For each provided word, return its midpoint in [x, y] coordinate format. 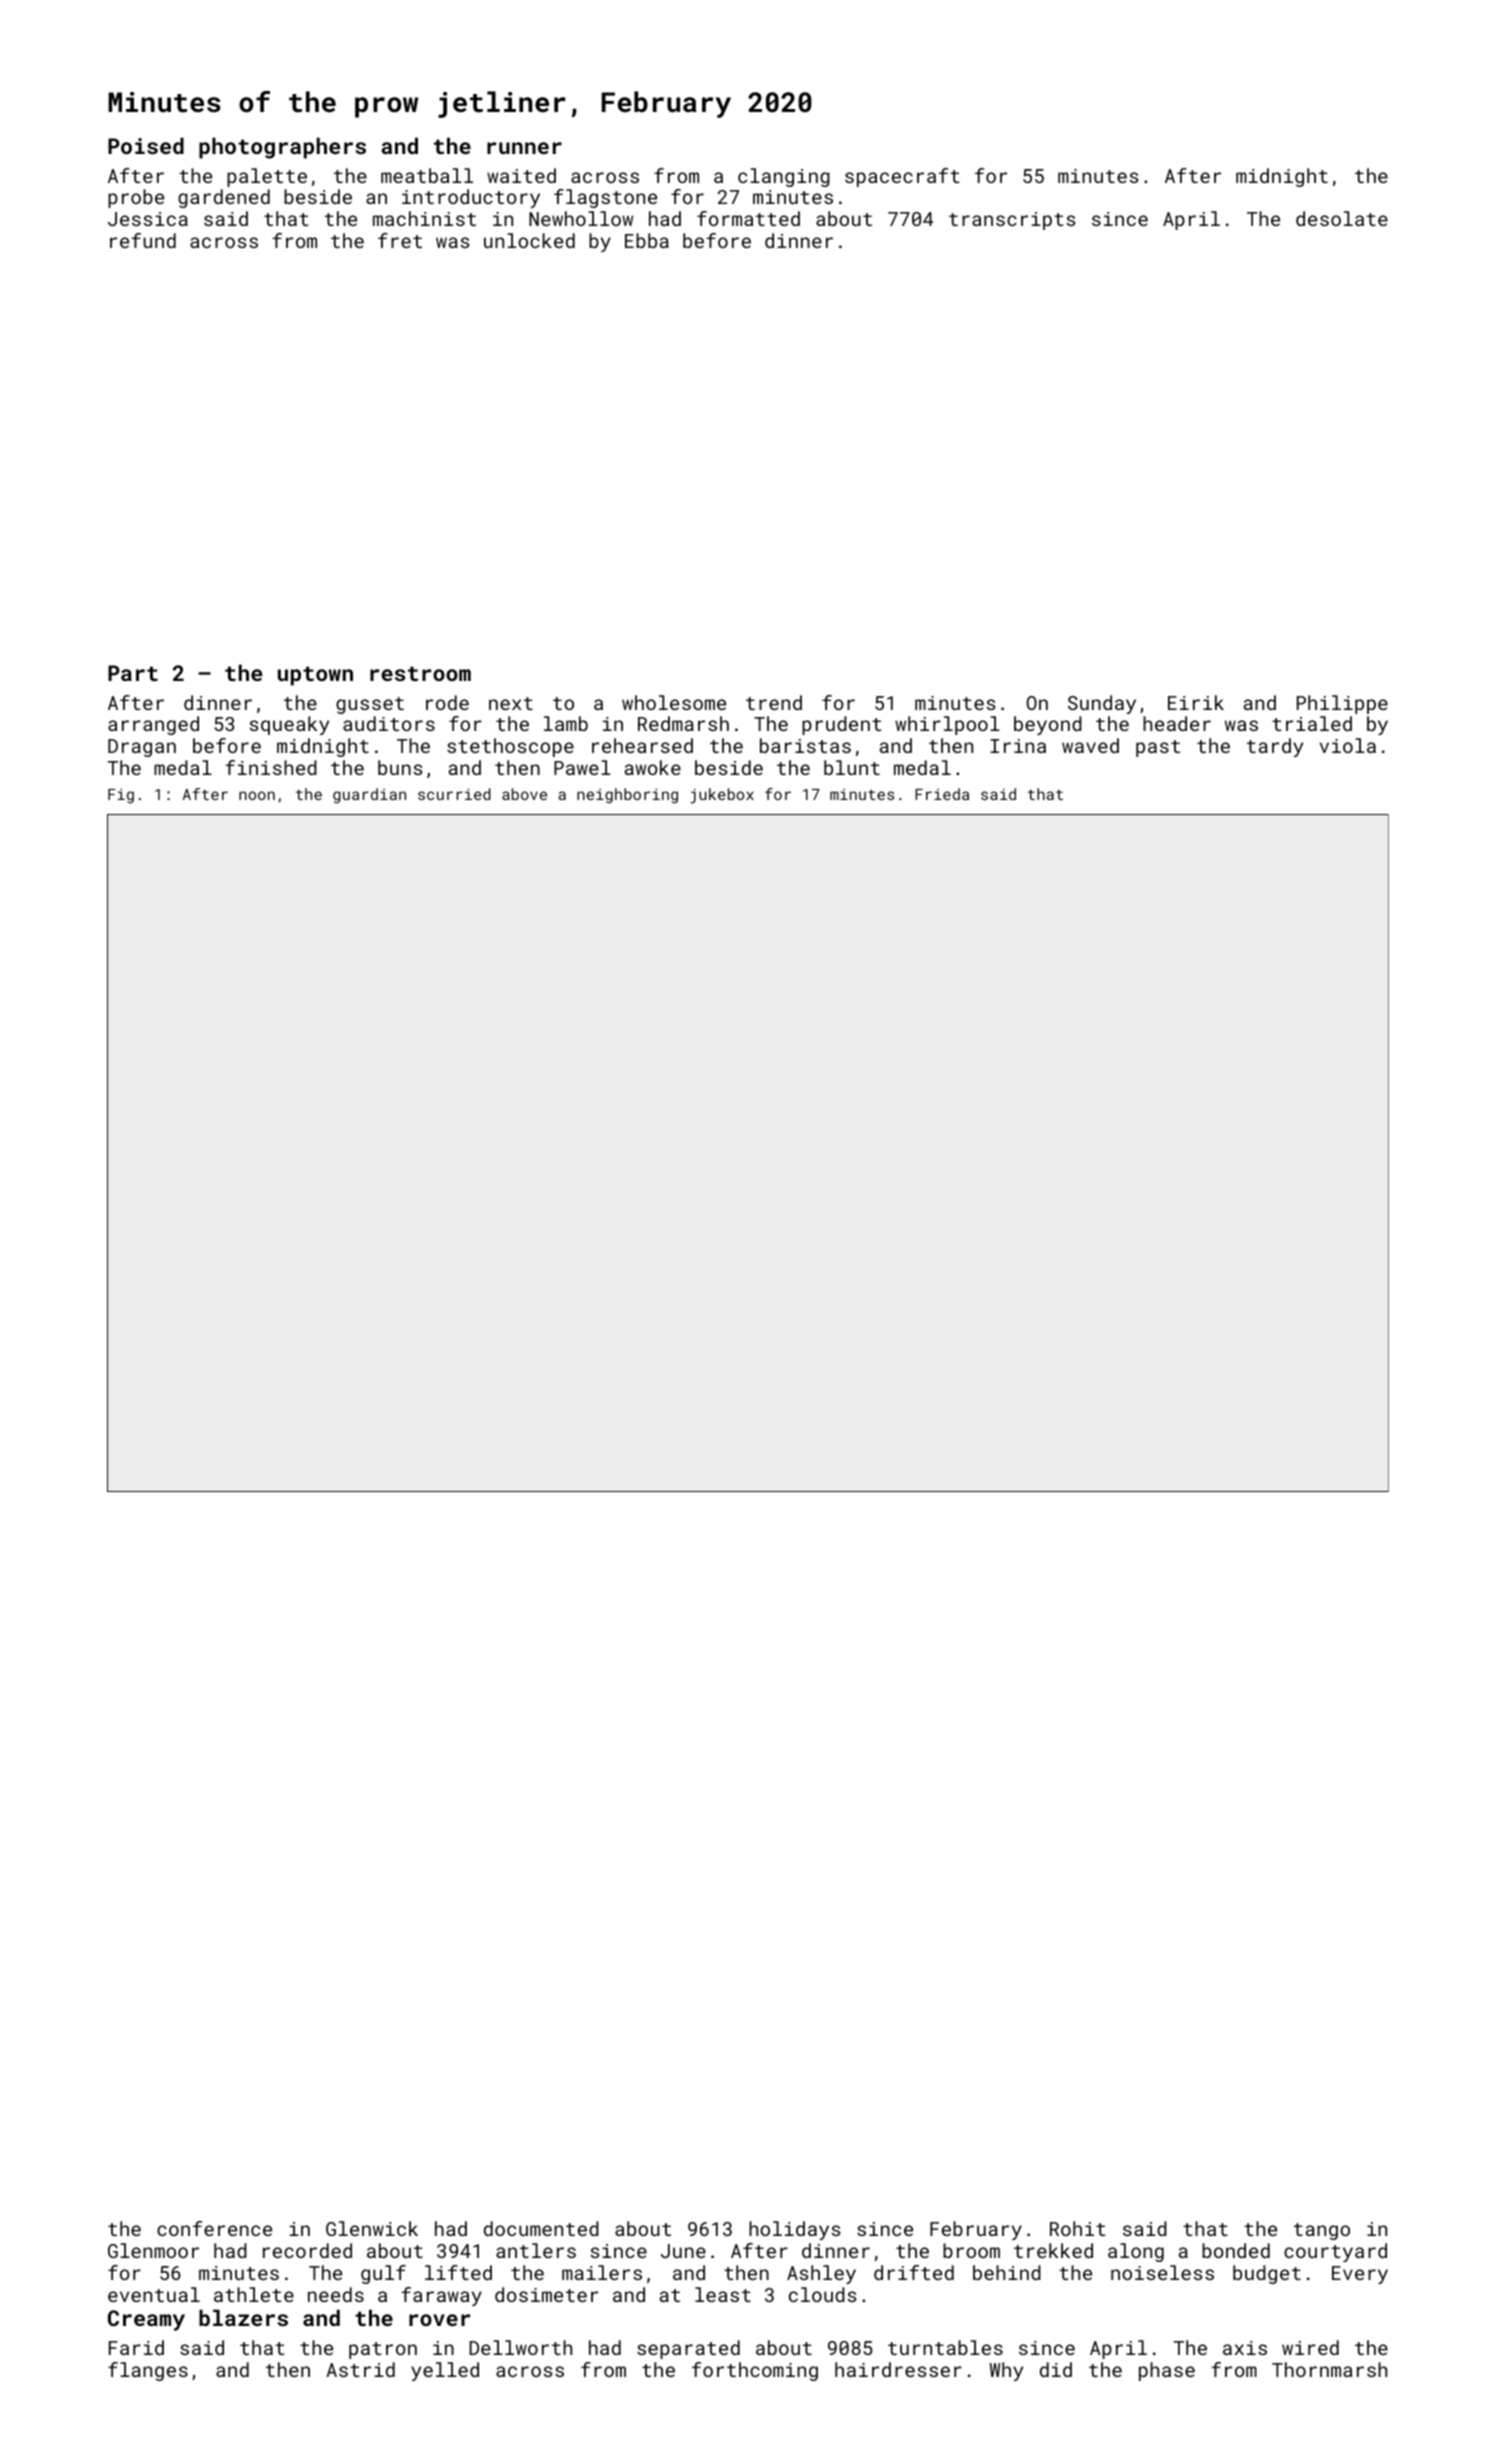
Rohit [1078, 2228]
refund [143, 240]
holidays [794, 2230]
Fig [121, 796]
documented [541, 2228]
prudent [842, 725]
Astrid [360, 2369]
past [1158, 748]
